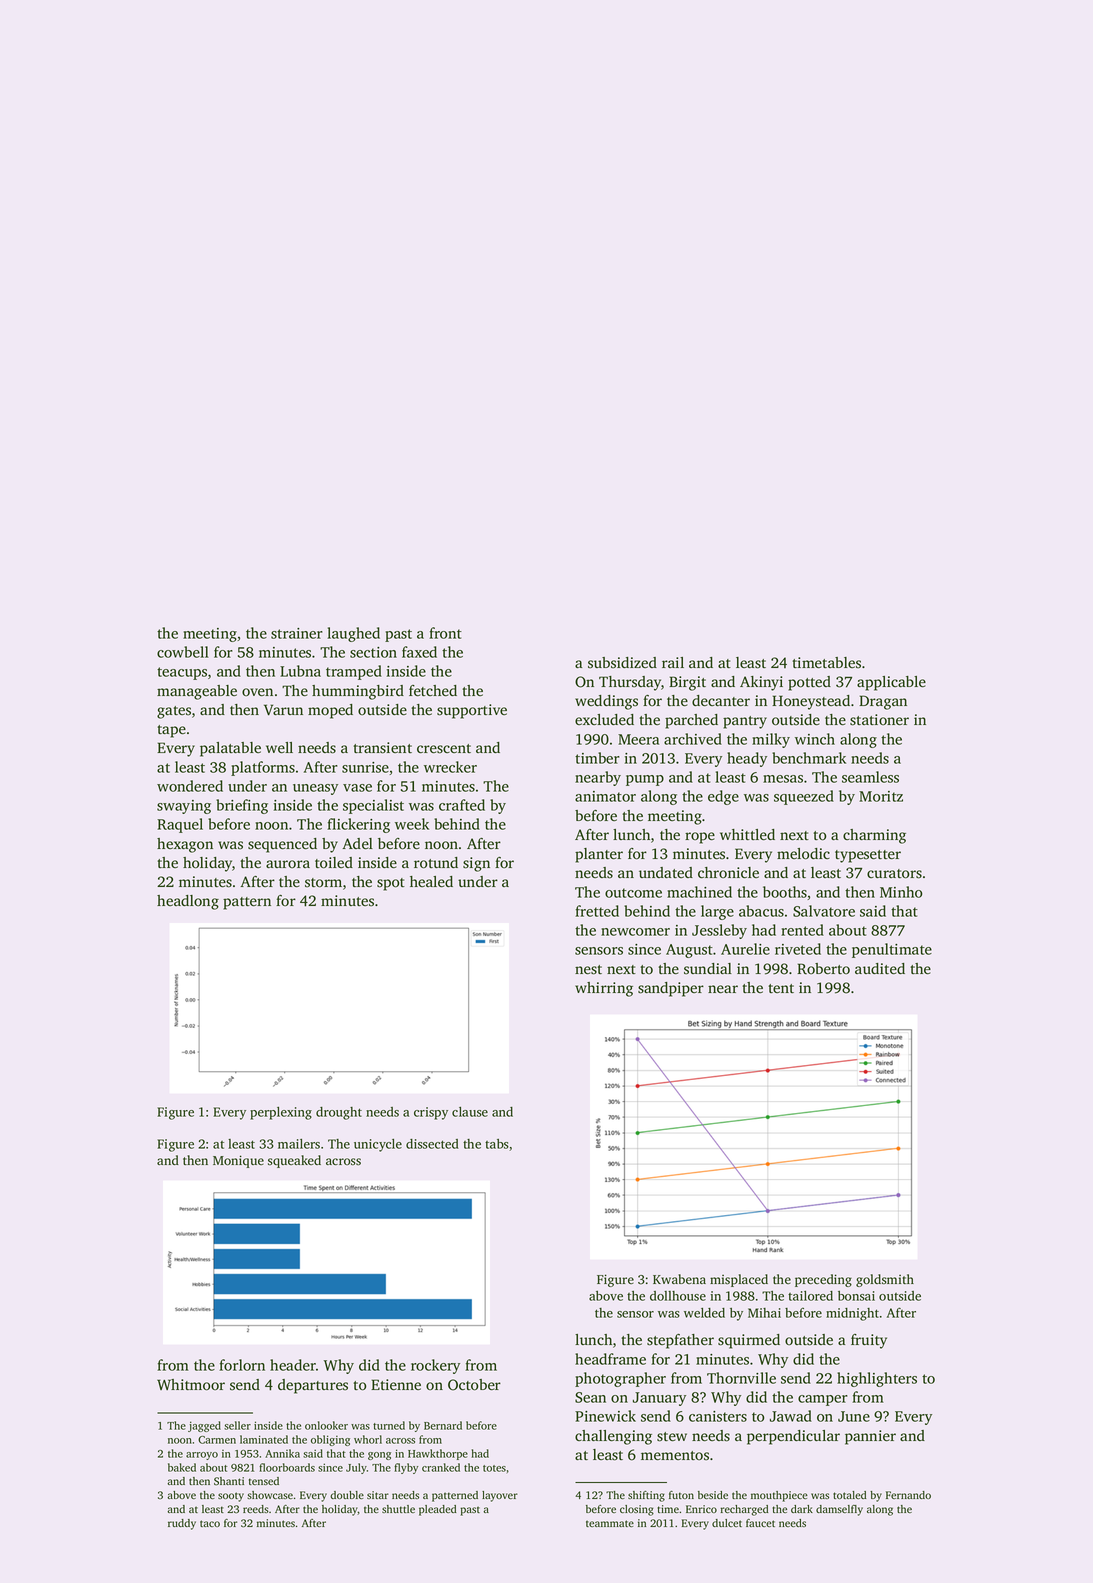 The width and height of the screenshot is (1093, 1583). I want to click on tape, so click(172, 731).
